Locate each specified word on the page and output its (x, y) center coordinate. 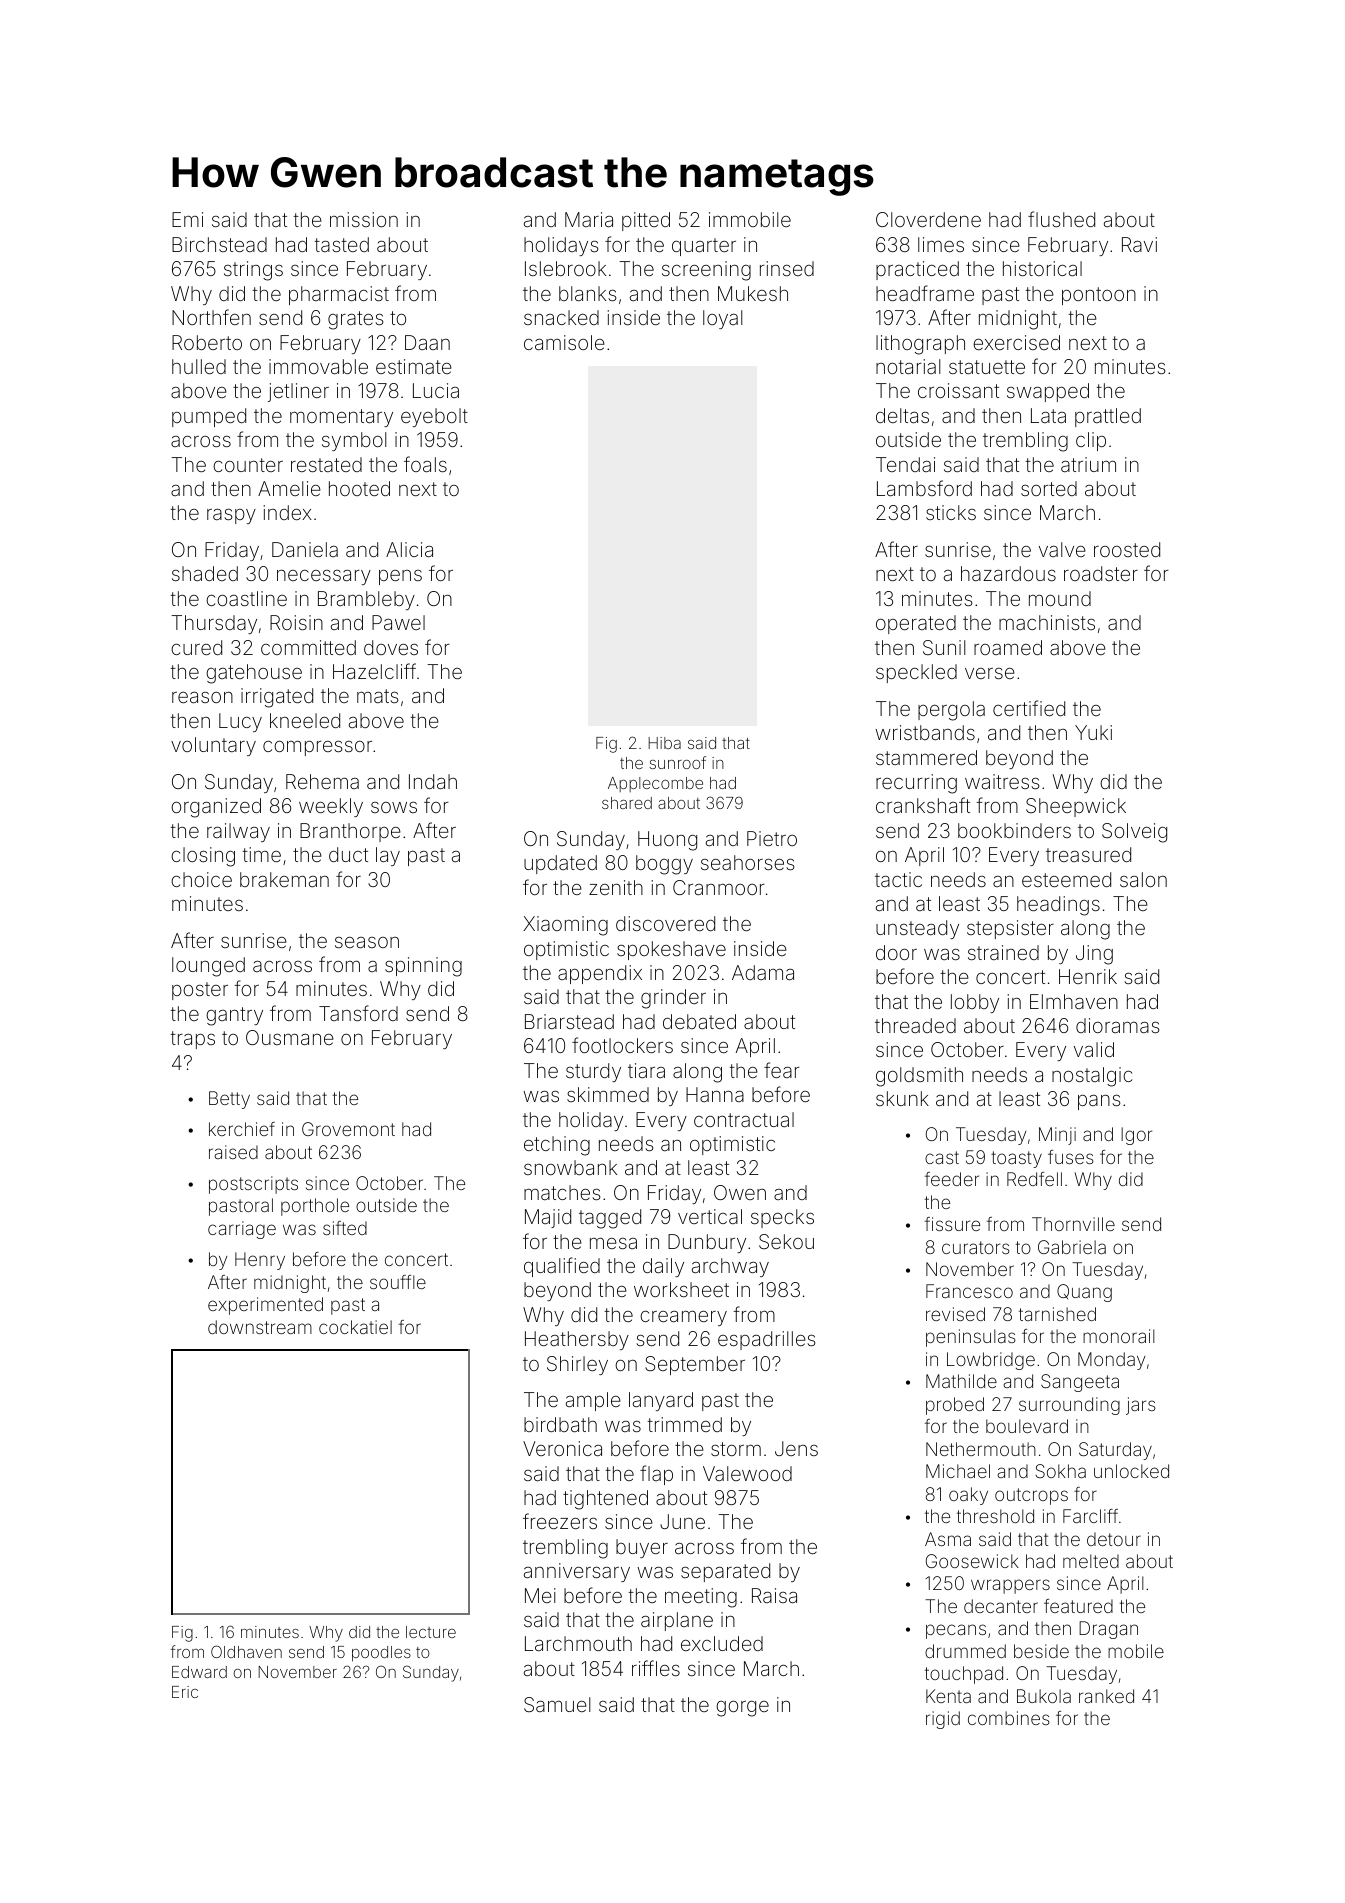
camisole (564, 342)
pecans (956, 1631)
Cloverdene (928, 219)
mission (364, 219)
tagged (610, 1219)
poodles (381, 1654)
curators (976, 1247)
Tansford (358, 1013)
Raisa (774, 1595)
